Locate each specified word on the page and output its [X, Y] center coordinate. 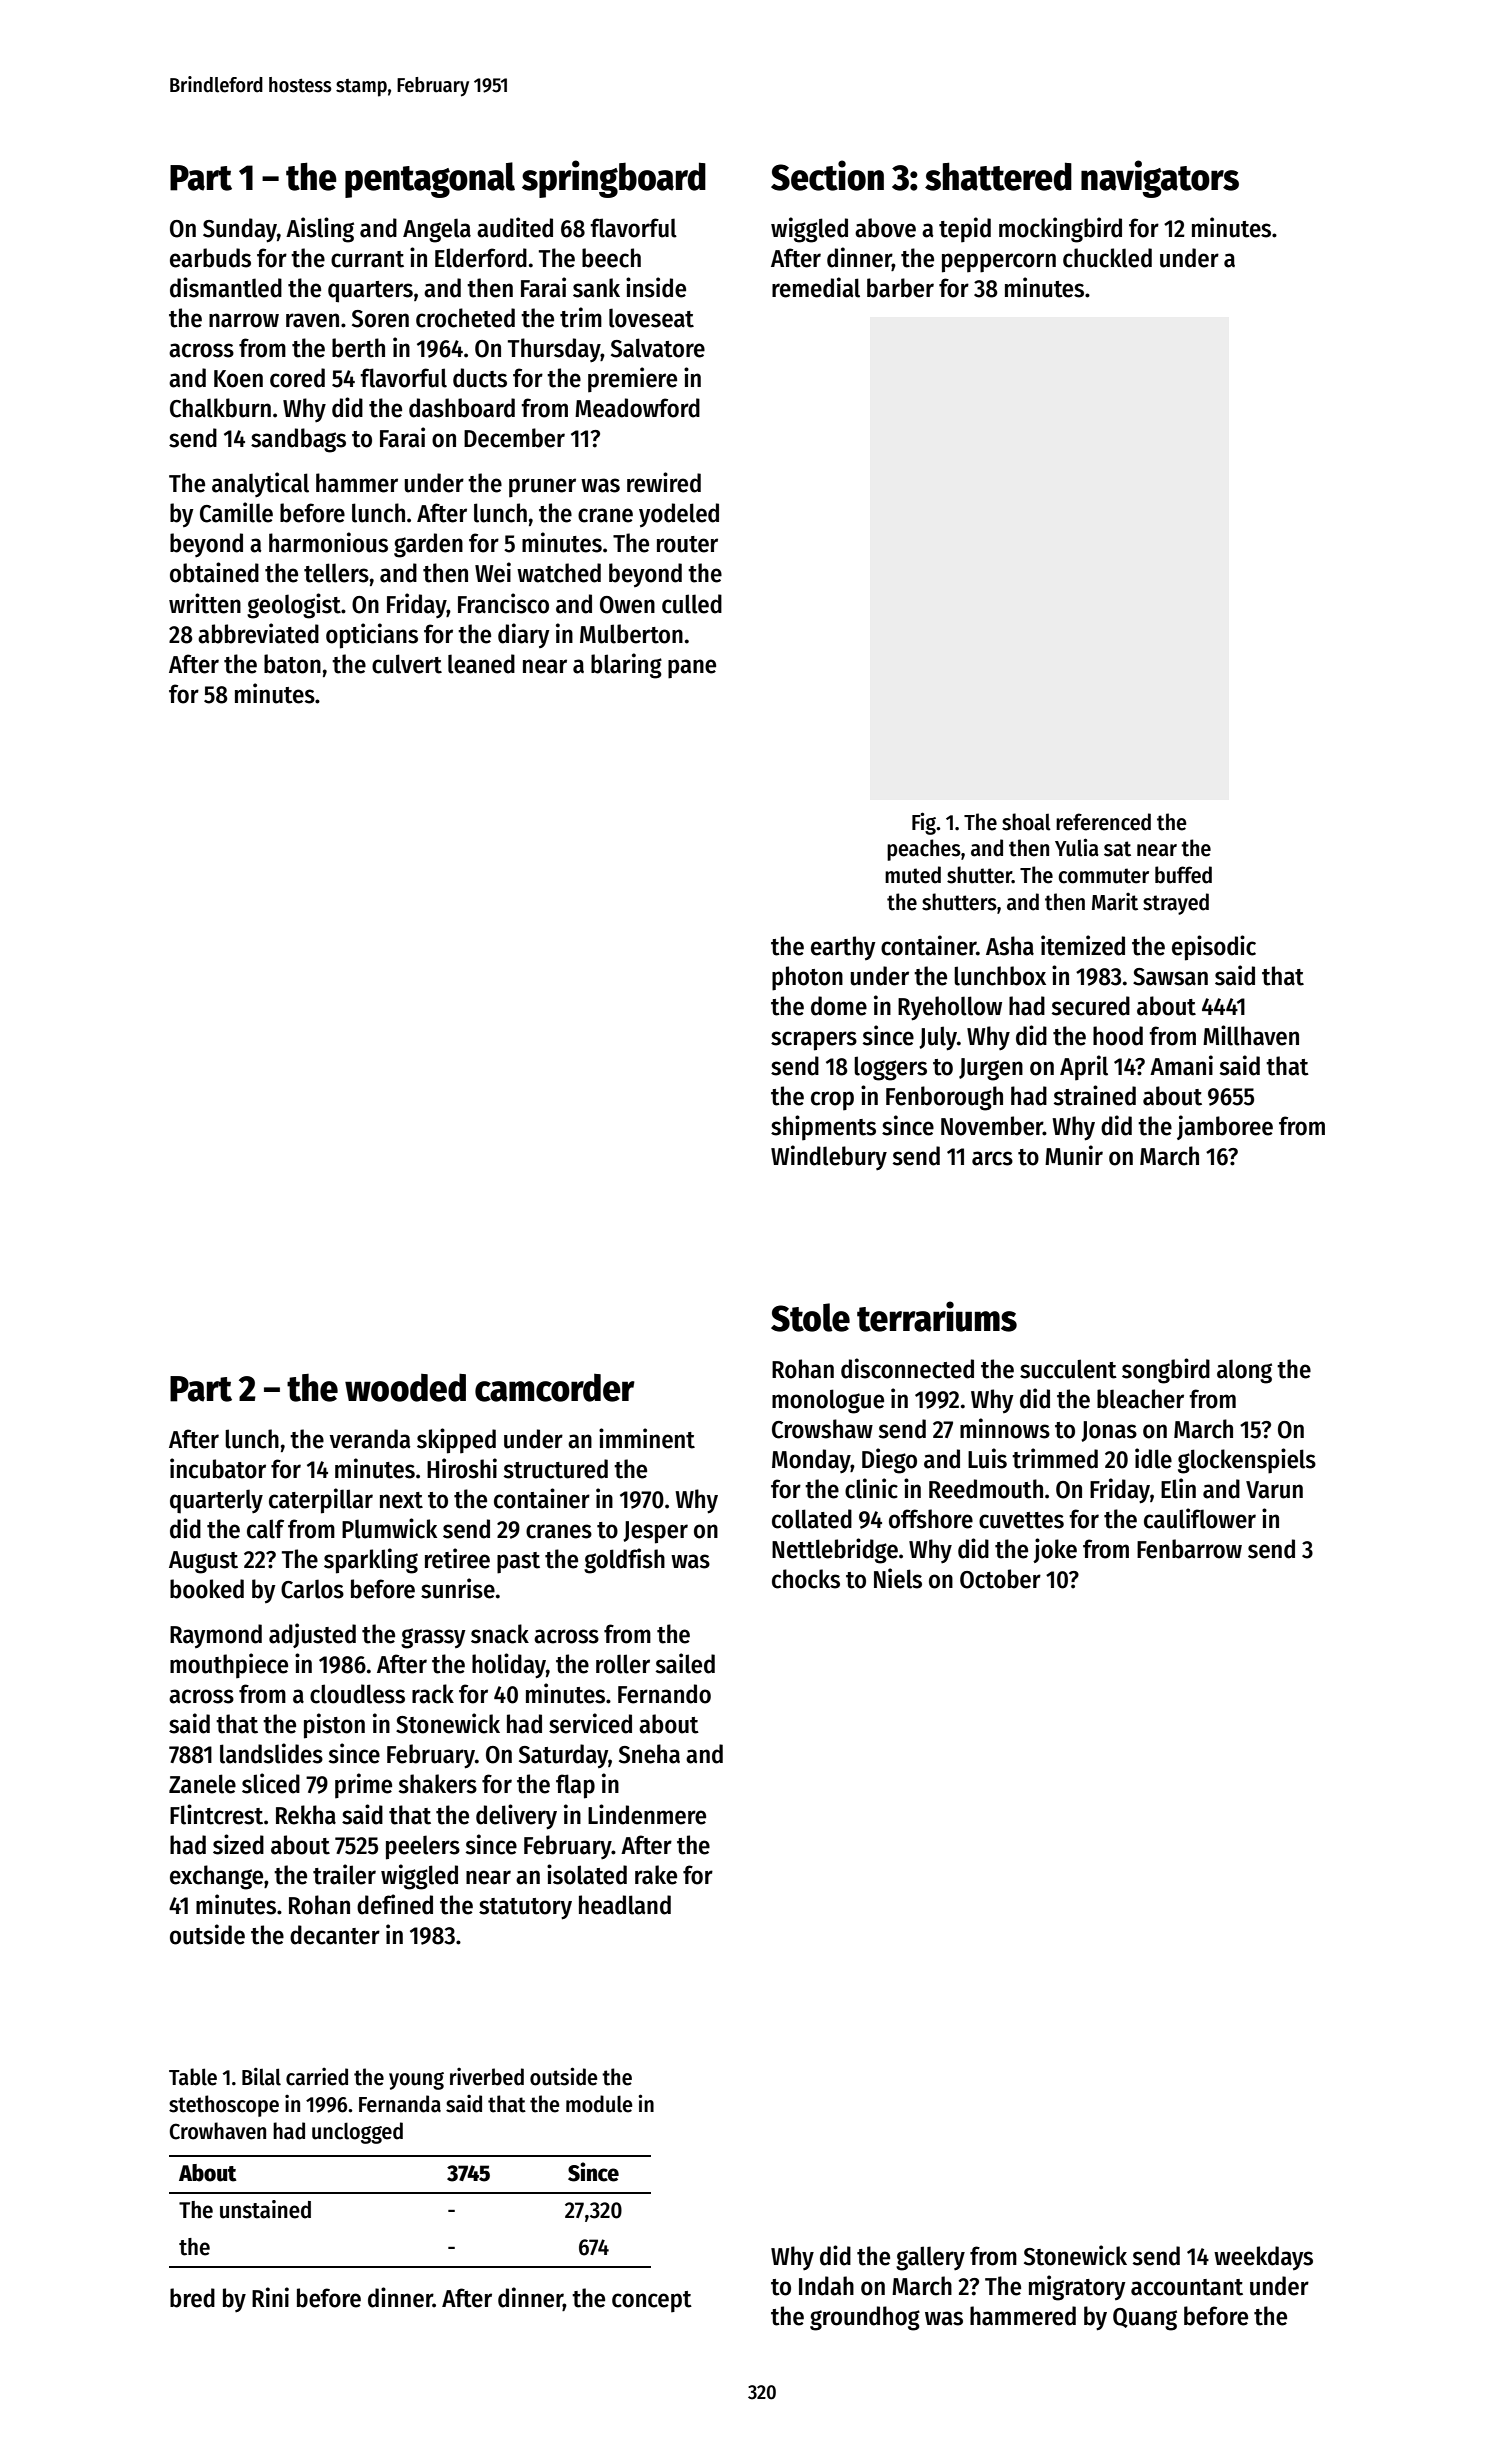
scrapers [814, 1041]
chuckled [1107, 258]
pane [692, 669]
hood [1118, 1036]
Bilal [261, 2076]
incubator [218, 1468]
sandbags [298, 440]
